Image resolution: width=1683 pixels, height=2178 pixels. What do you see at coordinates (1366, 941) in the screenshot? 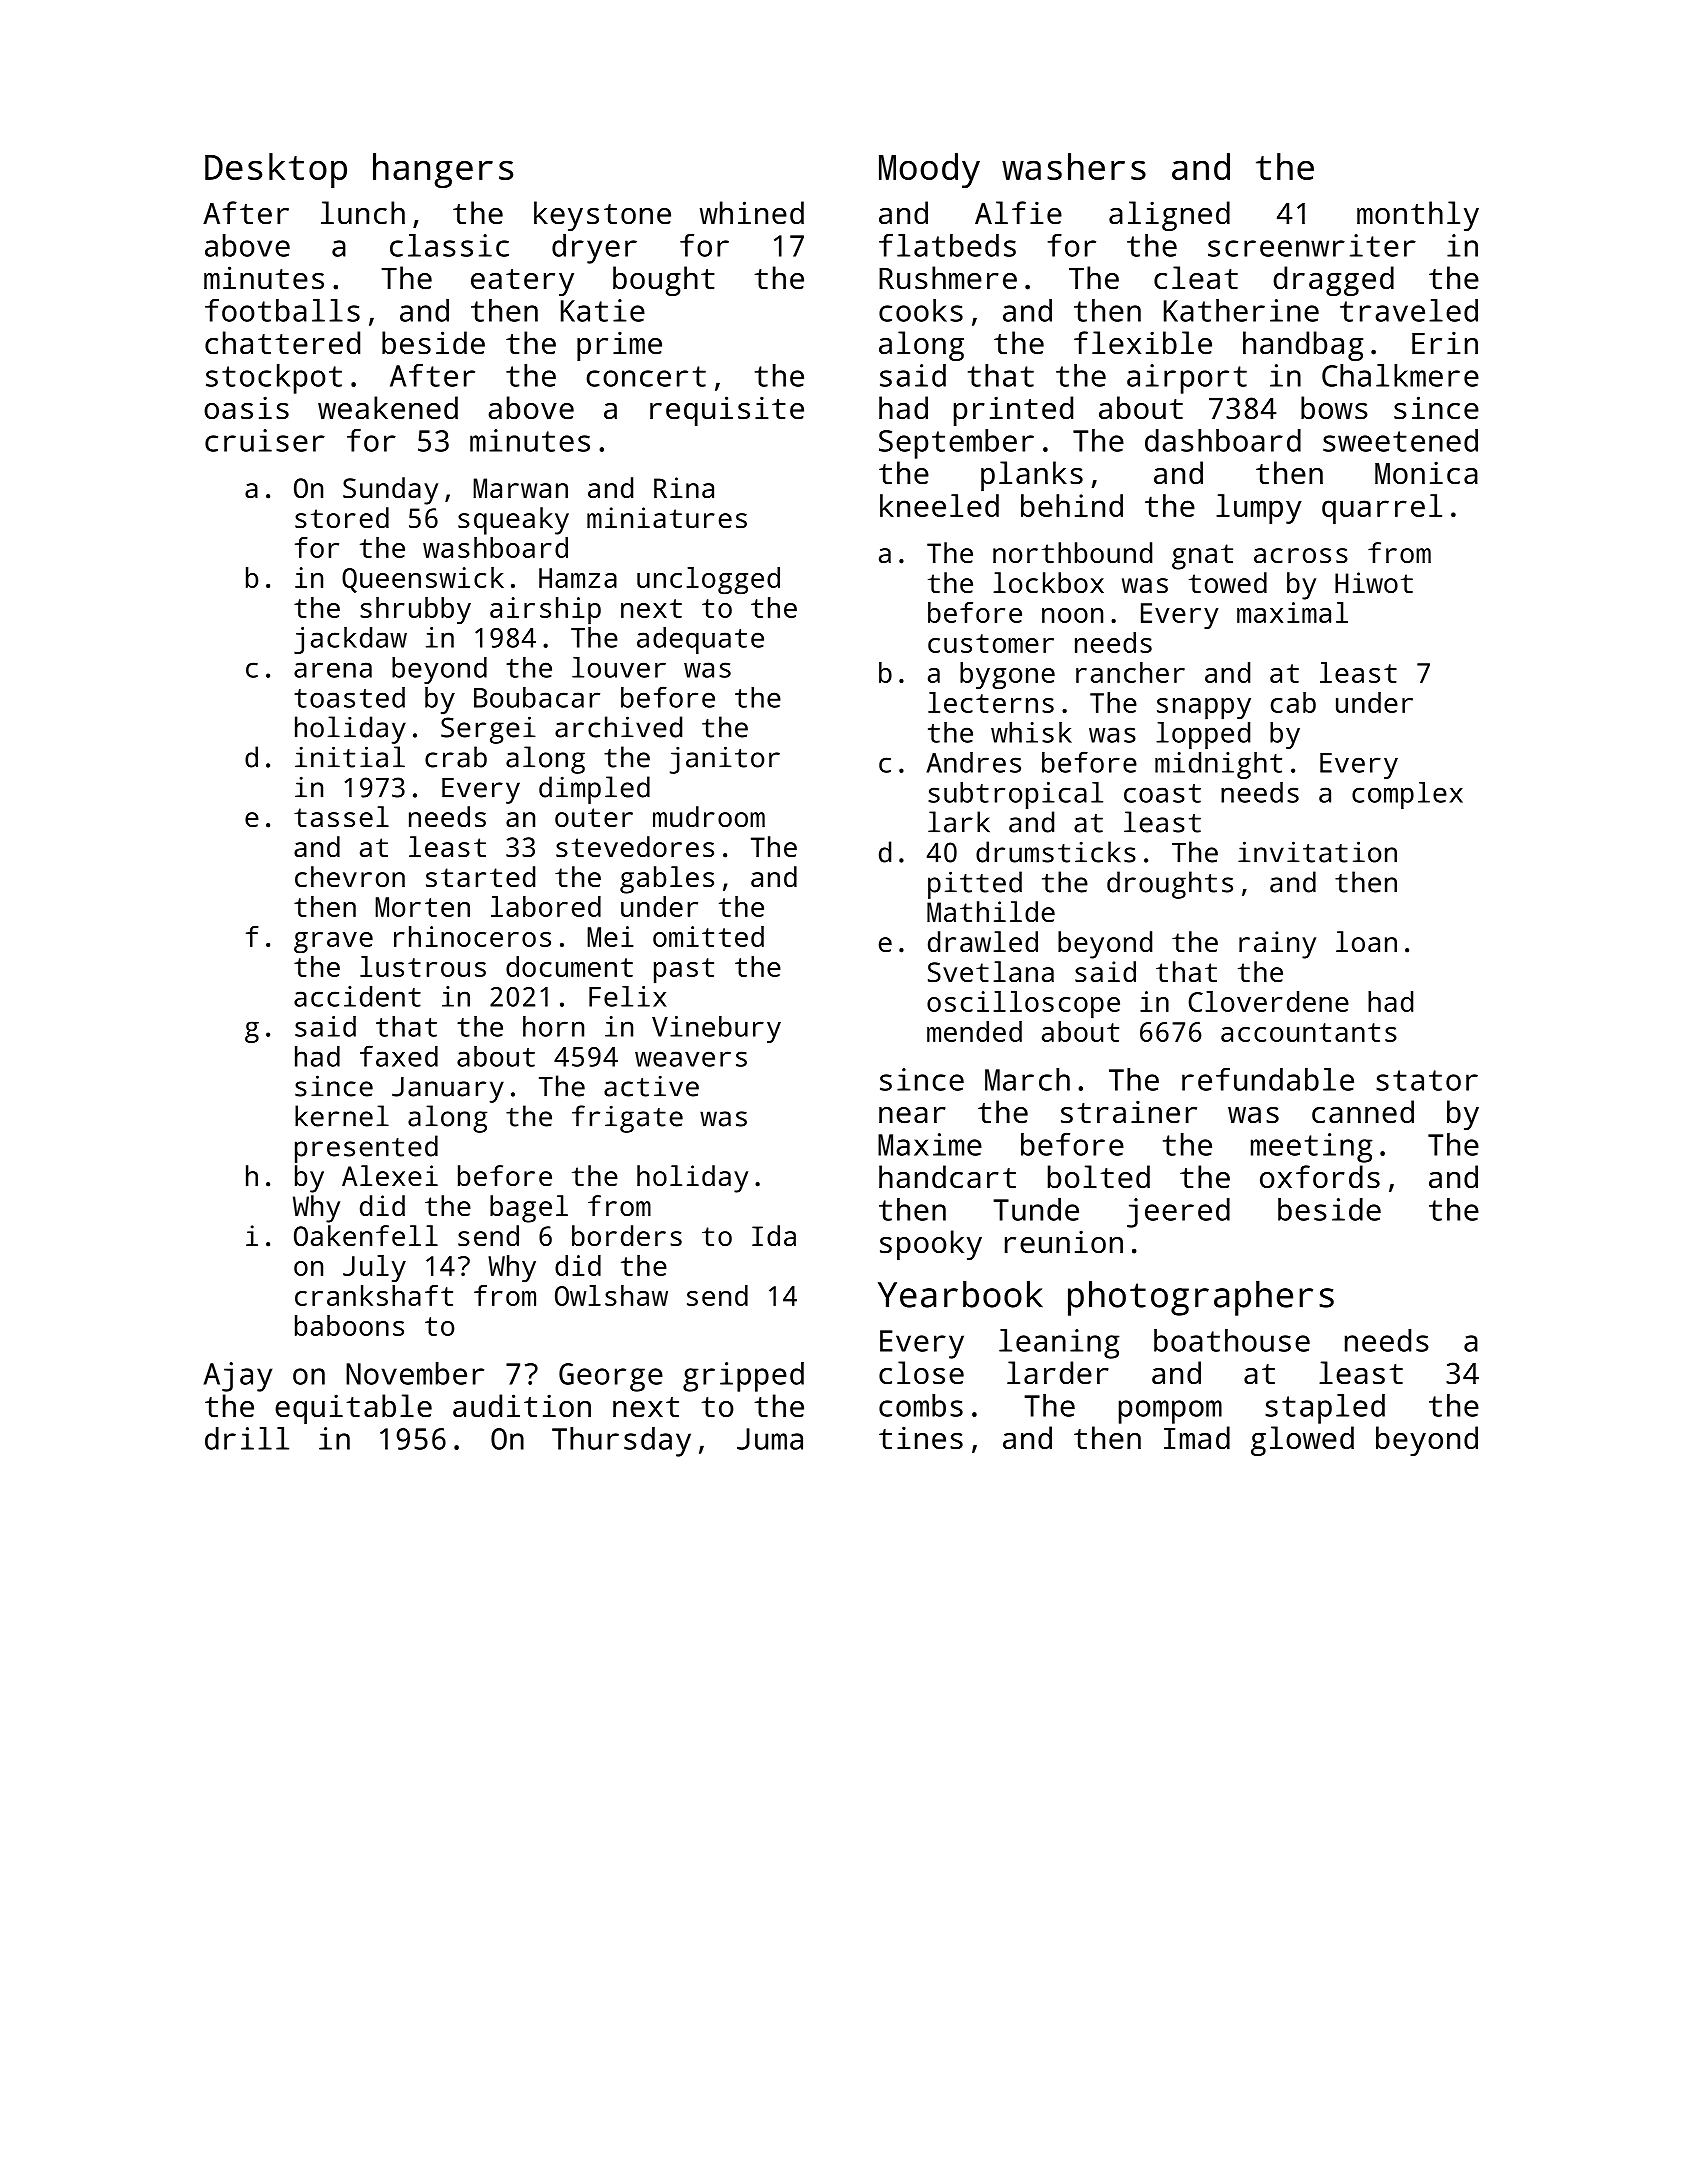
I see `loan` at bounding box center [1366, 941].
